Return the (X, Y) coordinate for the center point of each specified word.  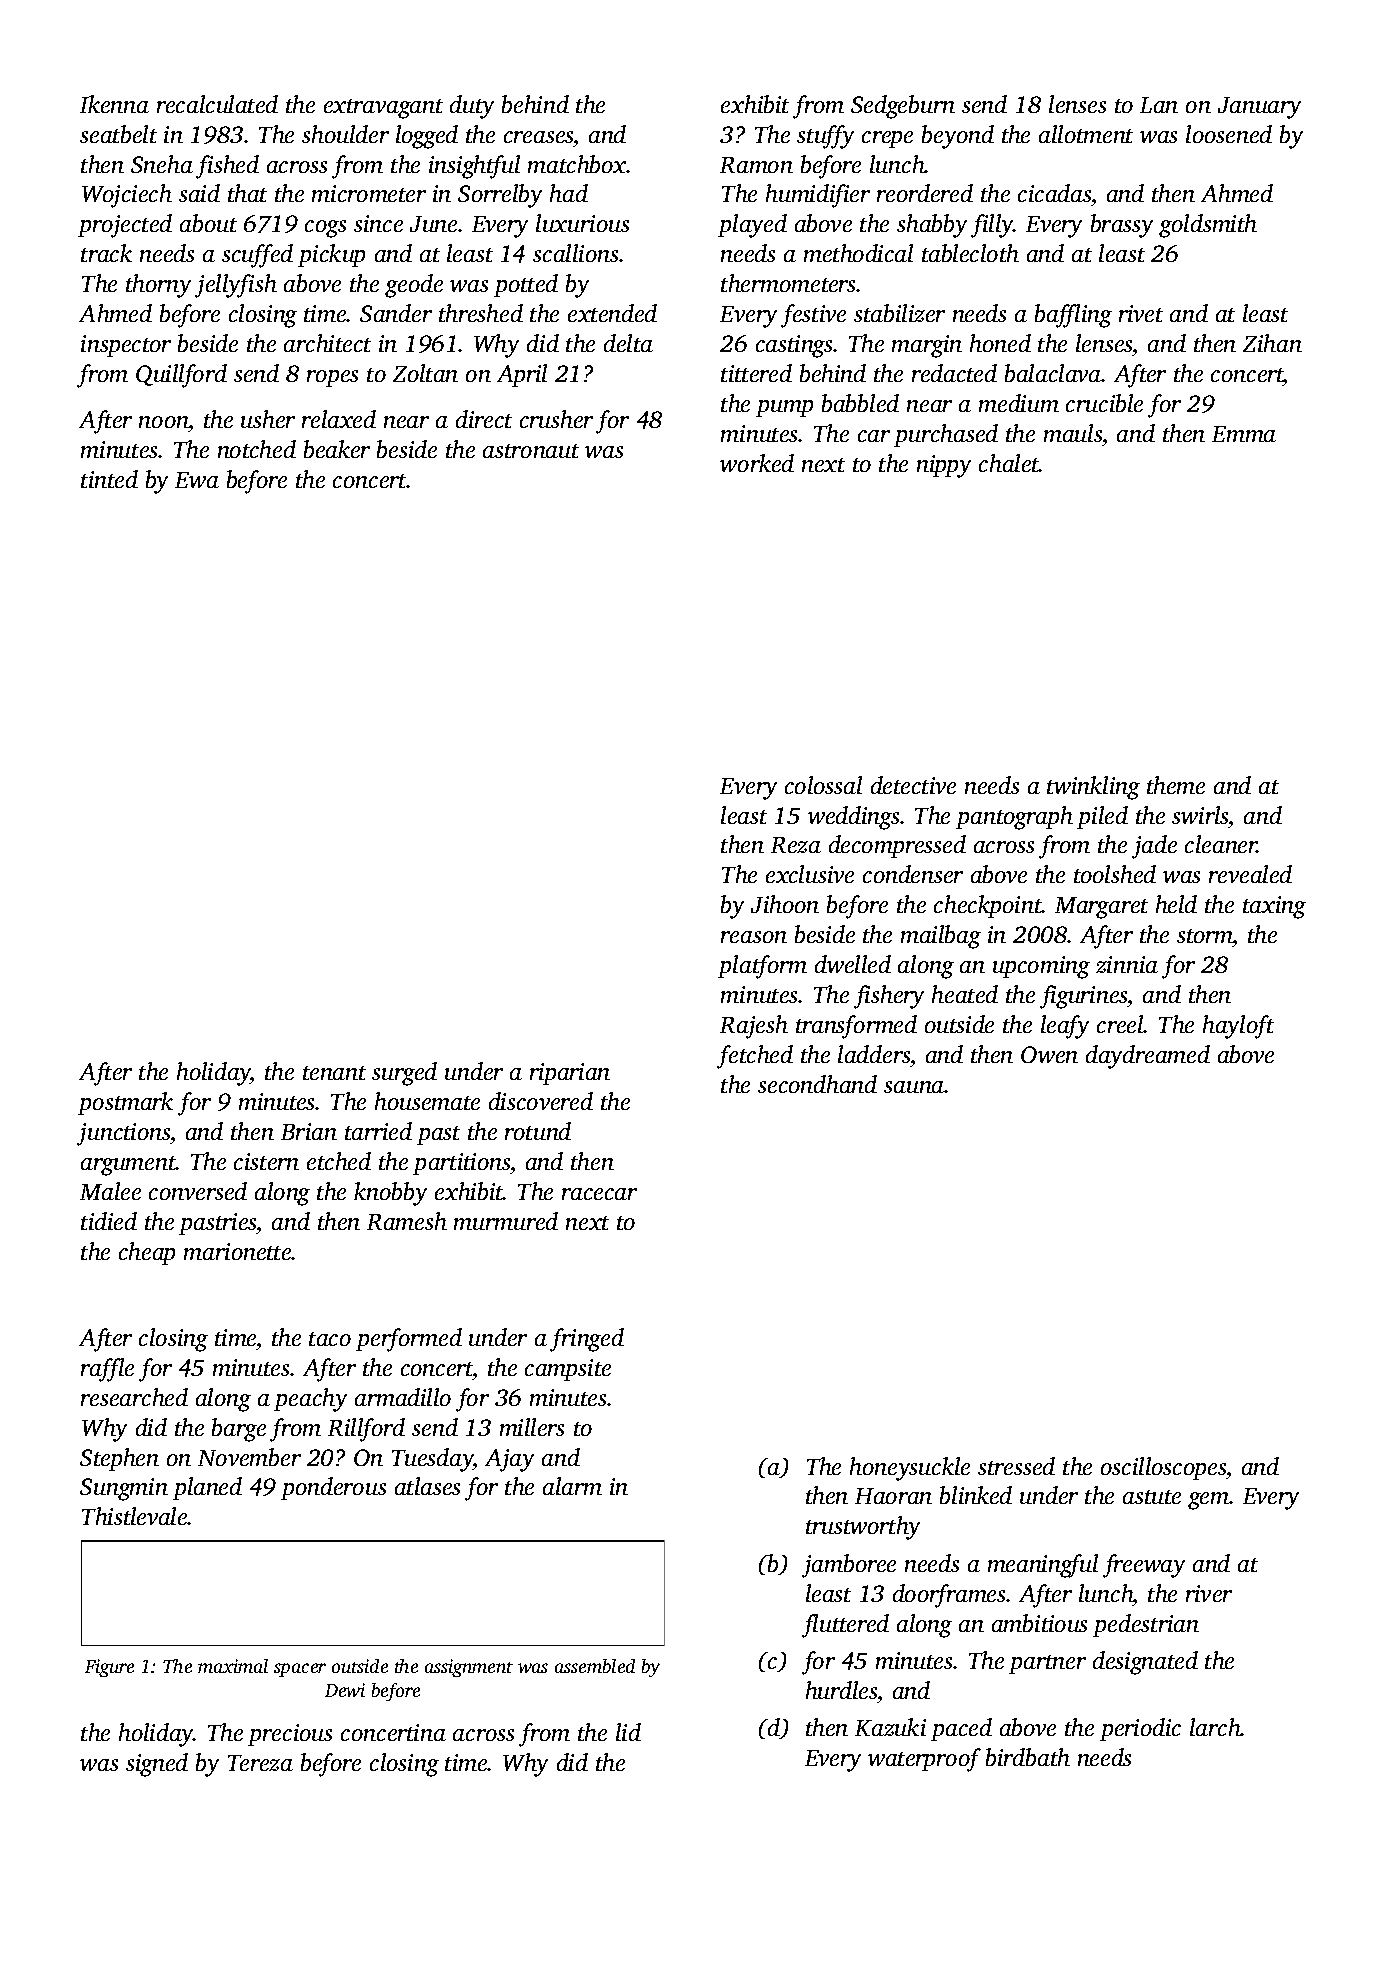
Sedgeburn (903, 107)
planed (207, 1488)
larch (1215, 1727)
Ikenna (114, 104)
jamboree (849, 1566)
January (1259, 108)
